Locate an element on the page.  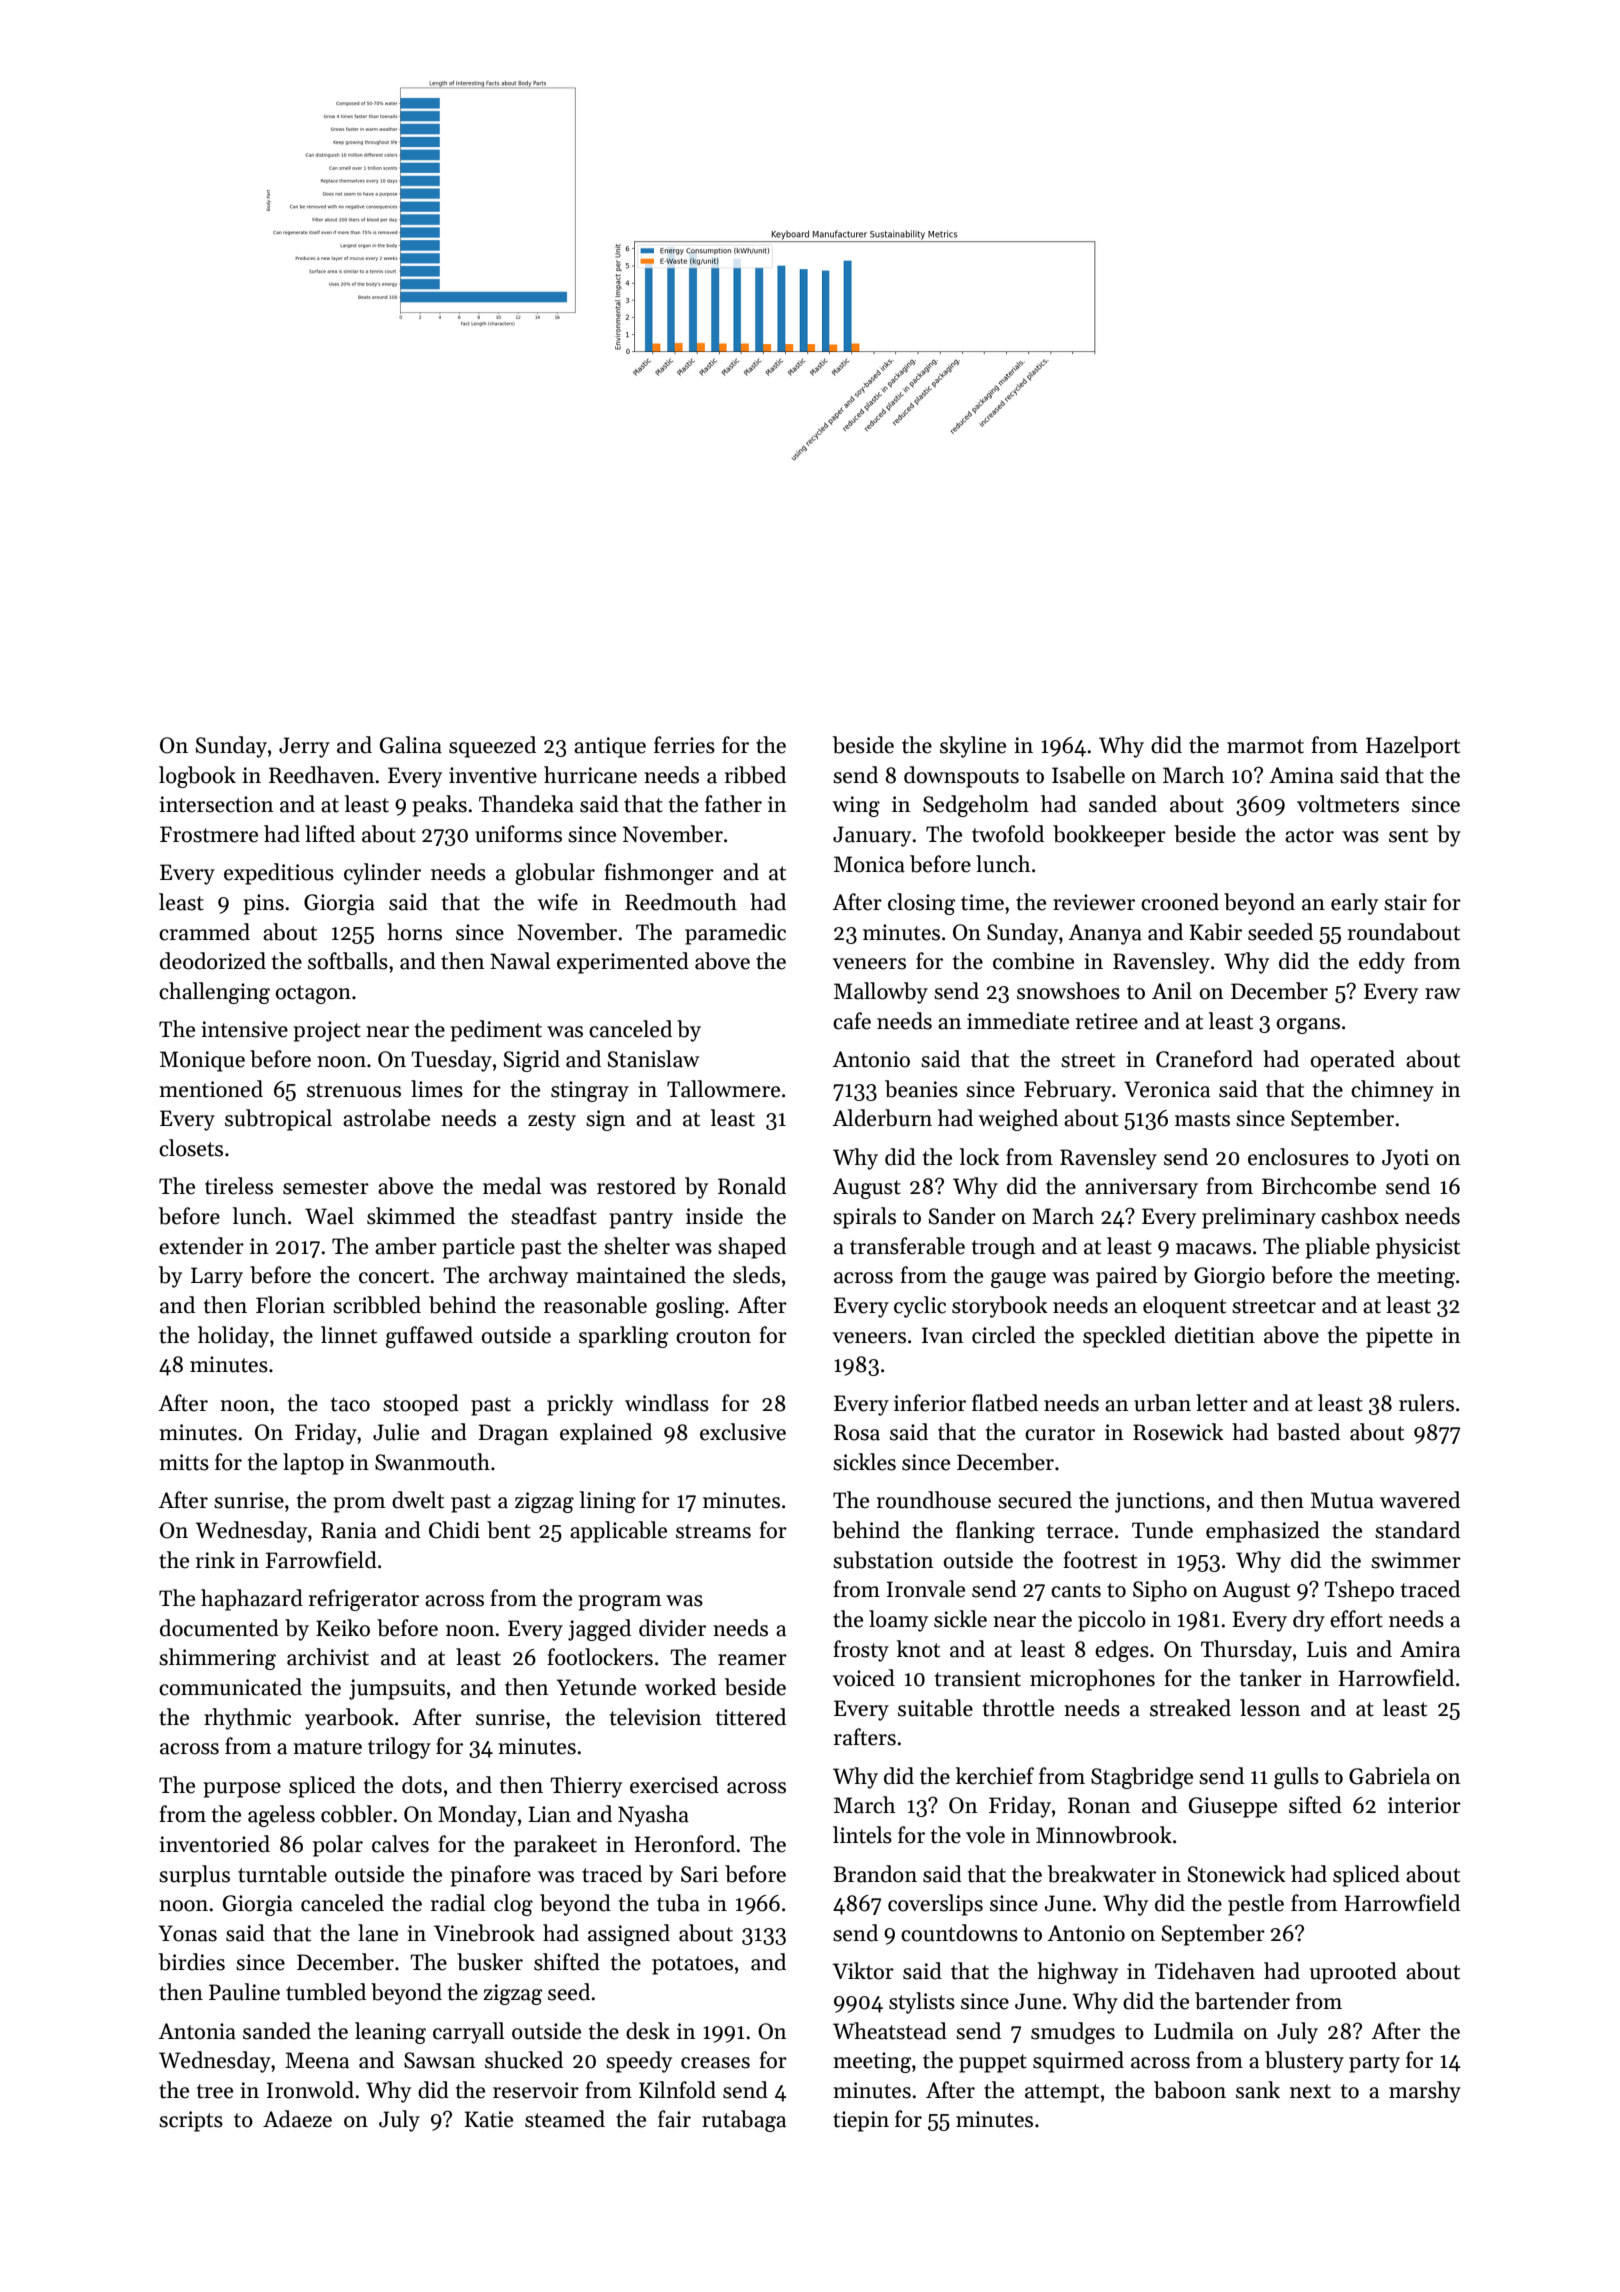
ageless is located at coordinates (281, 1816).
